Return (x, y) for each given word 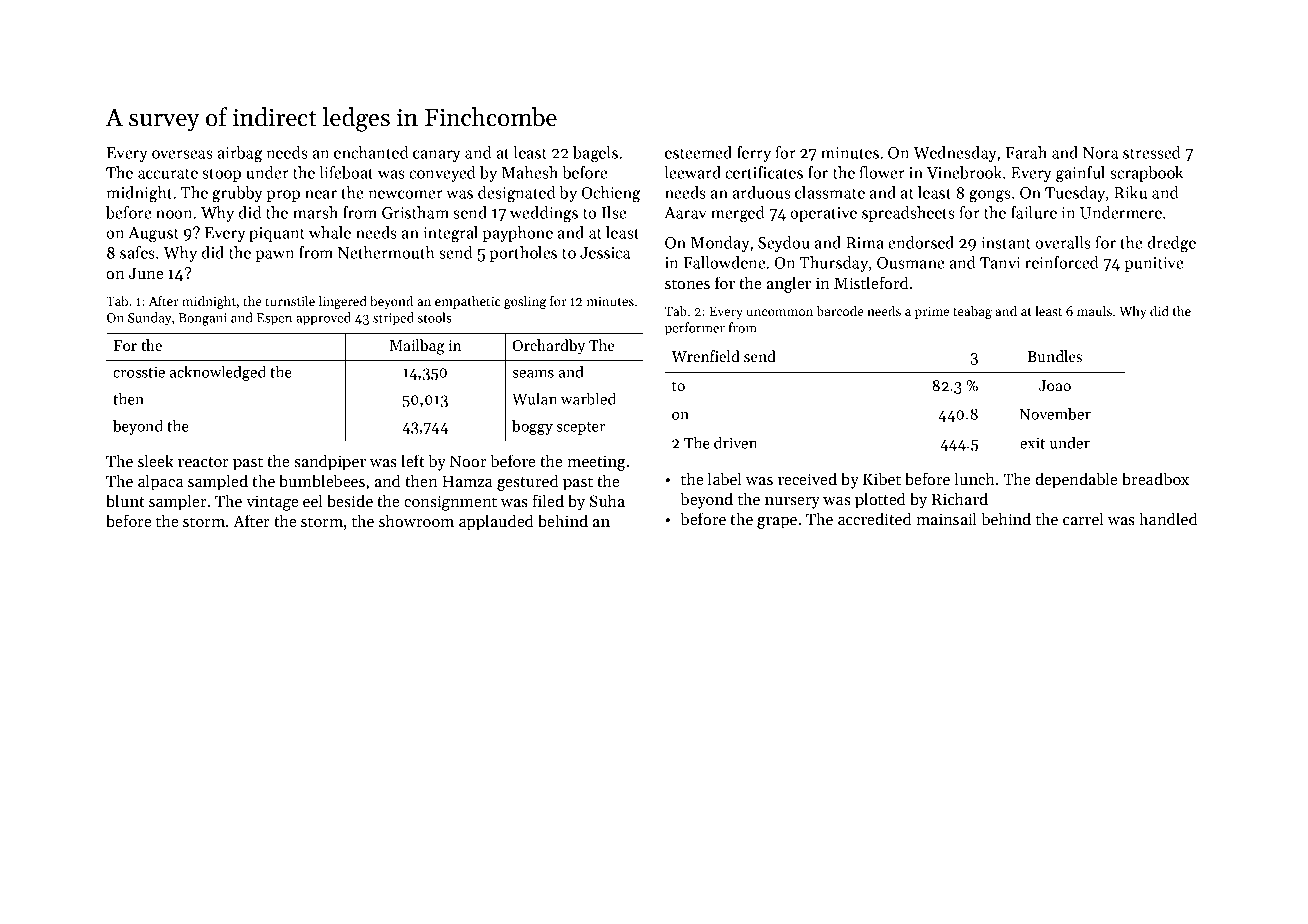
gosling (525, 302)
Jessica (605, 253)
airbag (240, 154)
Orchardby (548, 347)
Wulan (534, 398)
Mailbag (417, 347)
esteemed (698, 152)
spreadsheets (908, 214)
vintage (272, 503)
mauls (1094, 311)
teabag (972, 312)
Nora (1100, 153)
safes (137, 252)
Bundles (1054, 356)
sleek (156, 460)
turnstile (290, 301)
